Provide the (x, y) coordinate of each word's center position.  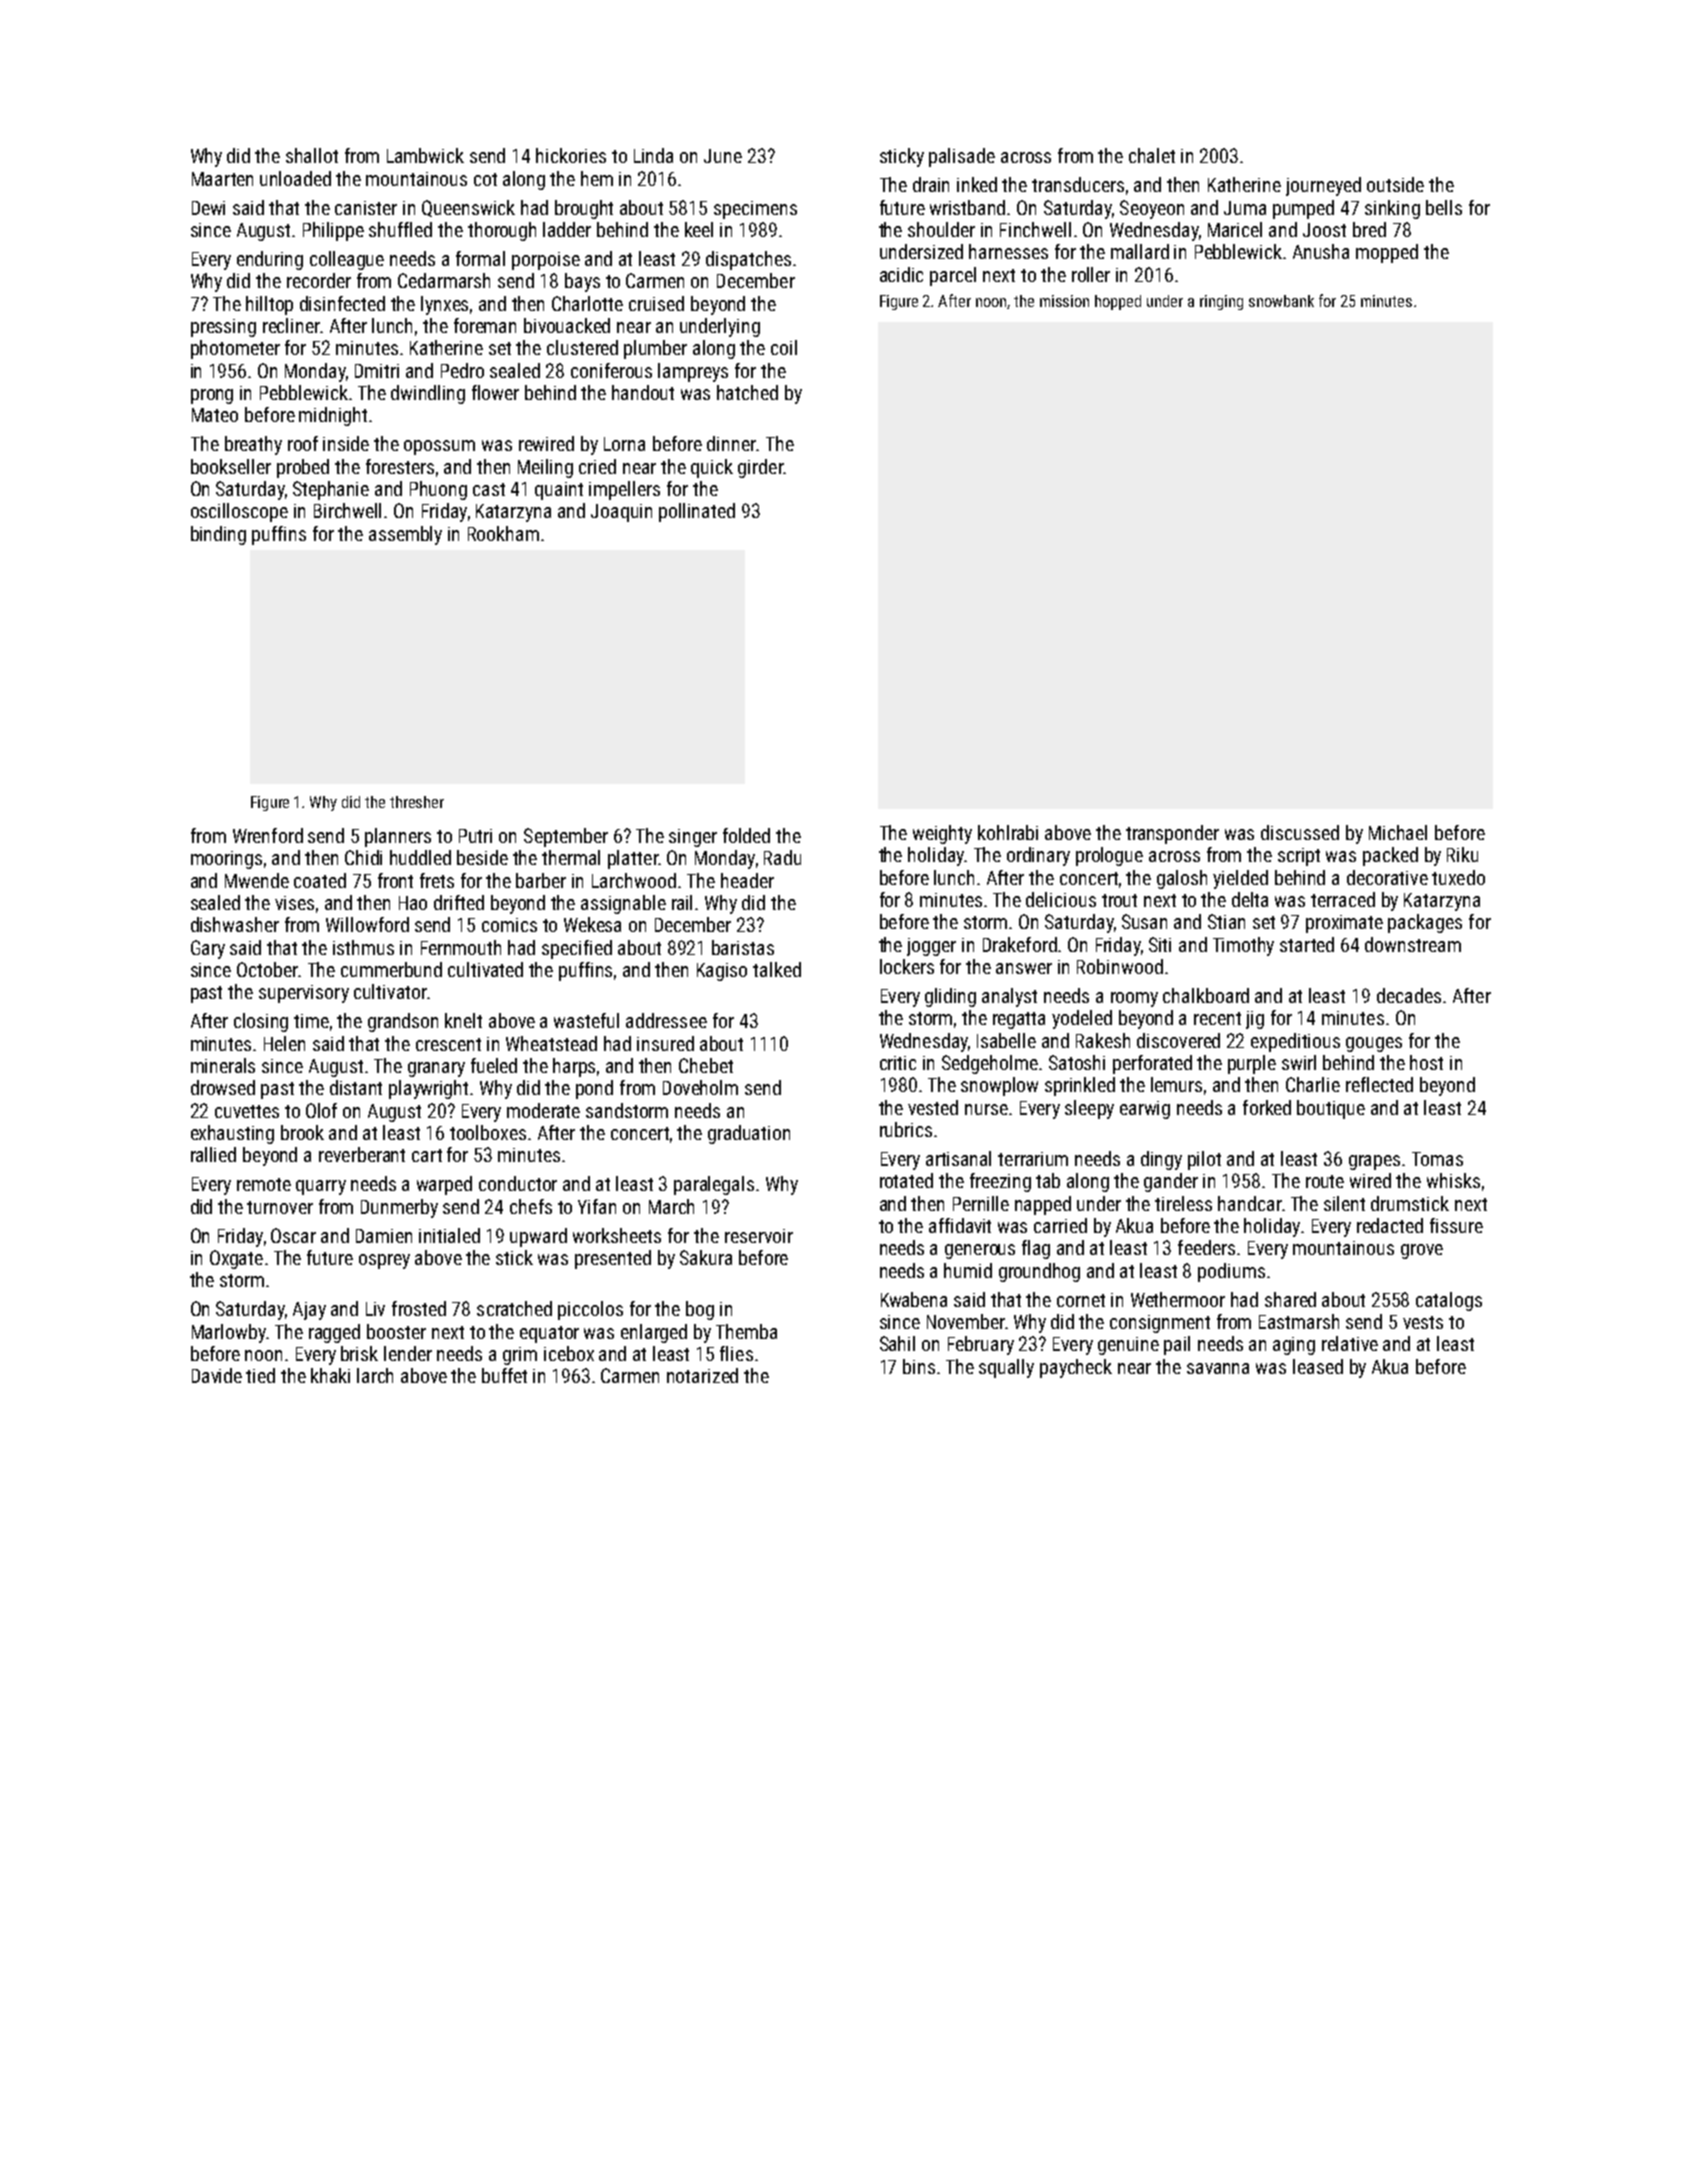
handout (643, 392)
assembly (405, 535)
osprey (384, 1261)
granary (436, 1069)
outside (1395, 184)
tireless (1183, 1203)
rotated (906, 1180)
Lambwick (425, 155)
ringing (1221, 302)
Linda (653, 155)
